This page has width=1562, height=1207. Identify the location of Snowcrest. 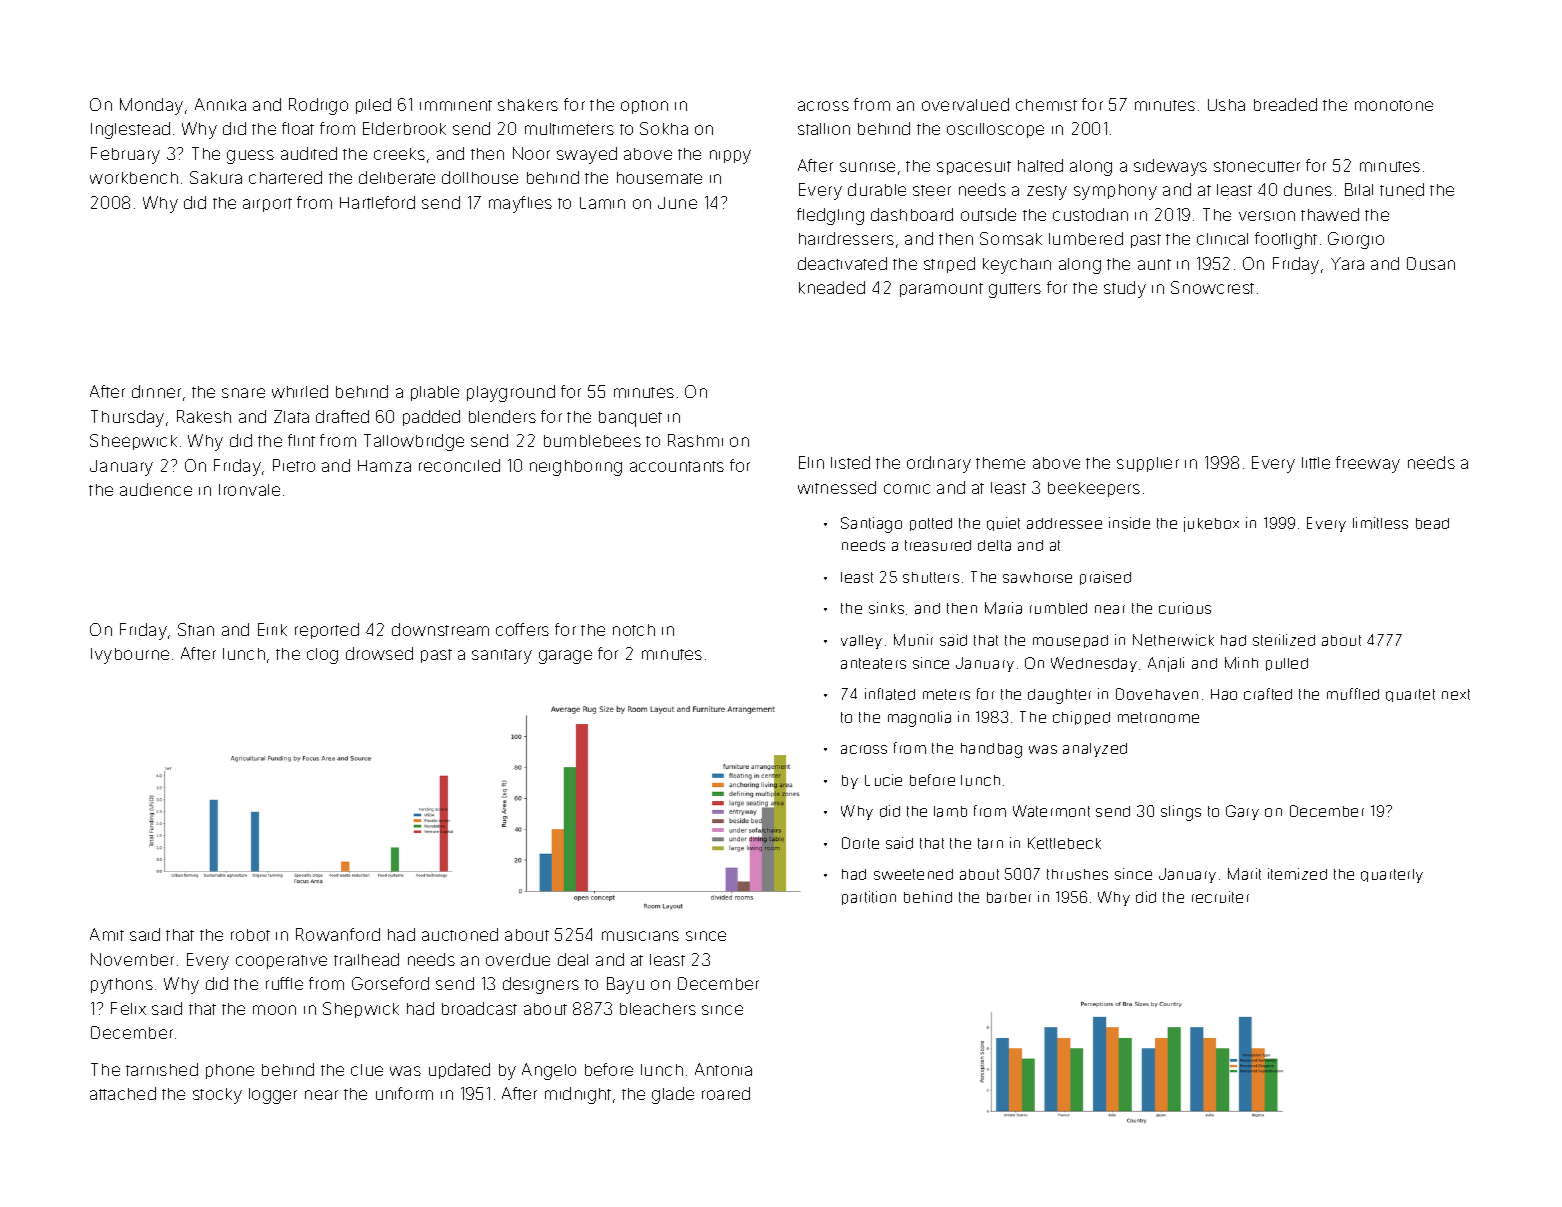
(1212, 287).
